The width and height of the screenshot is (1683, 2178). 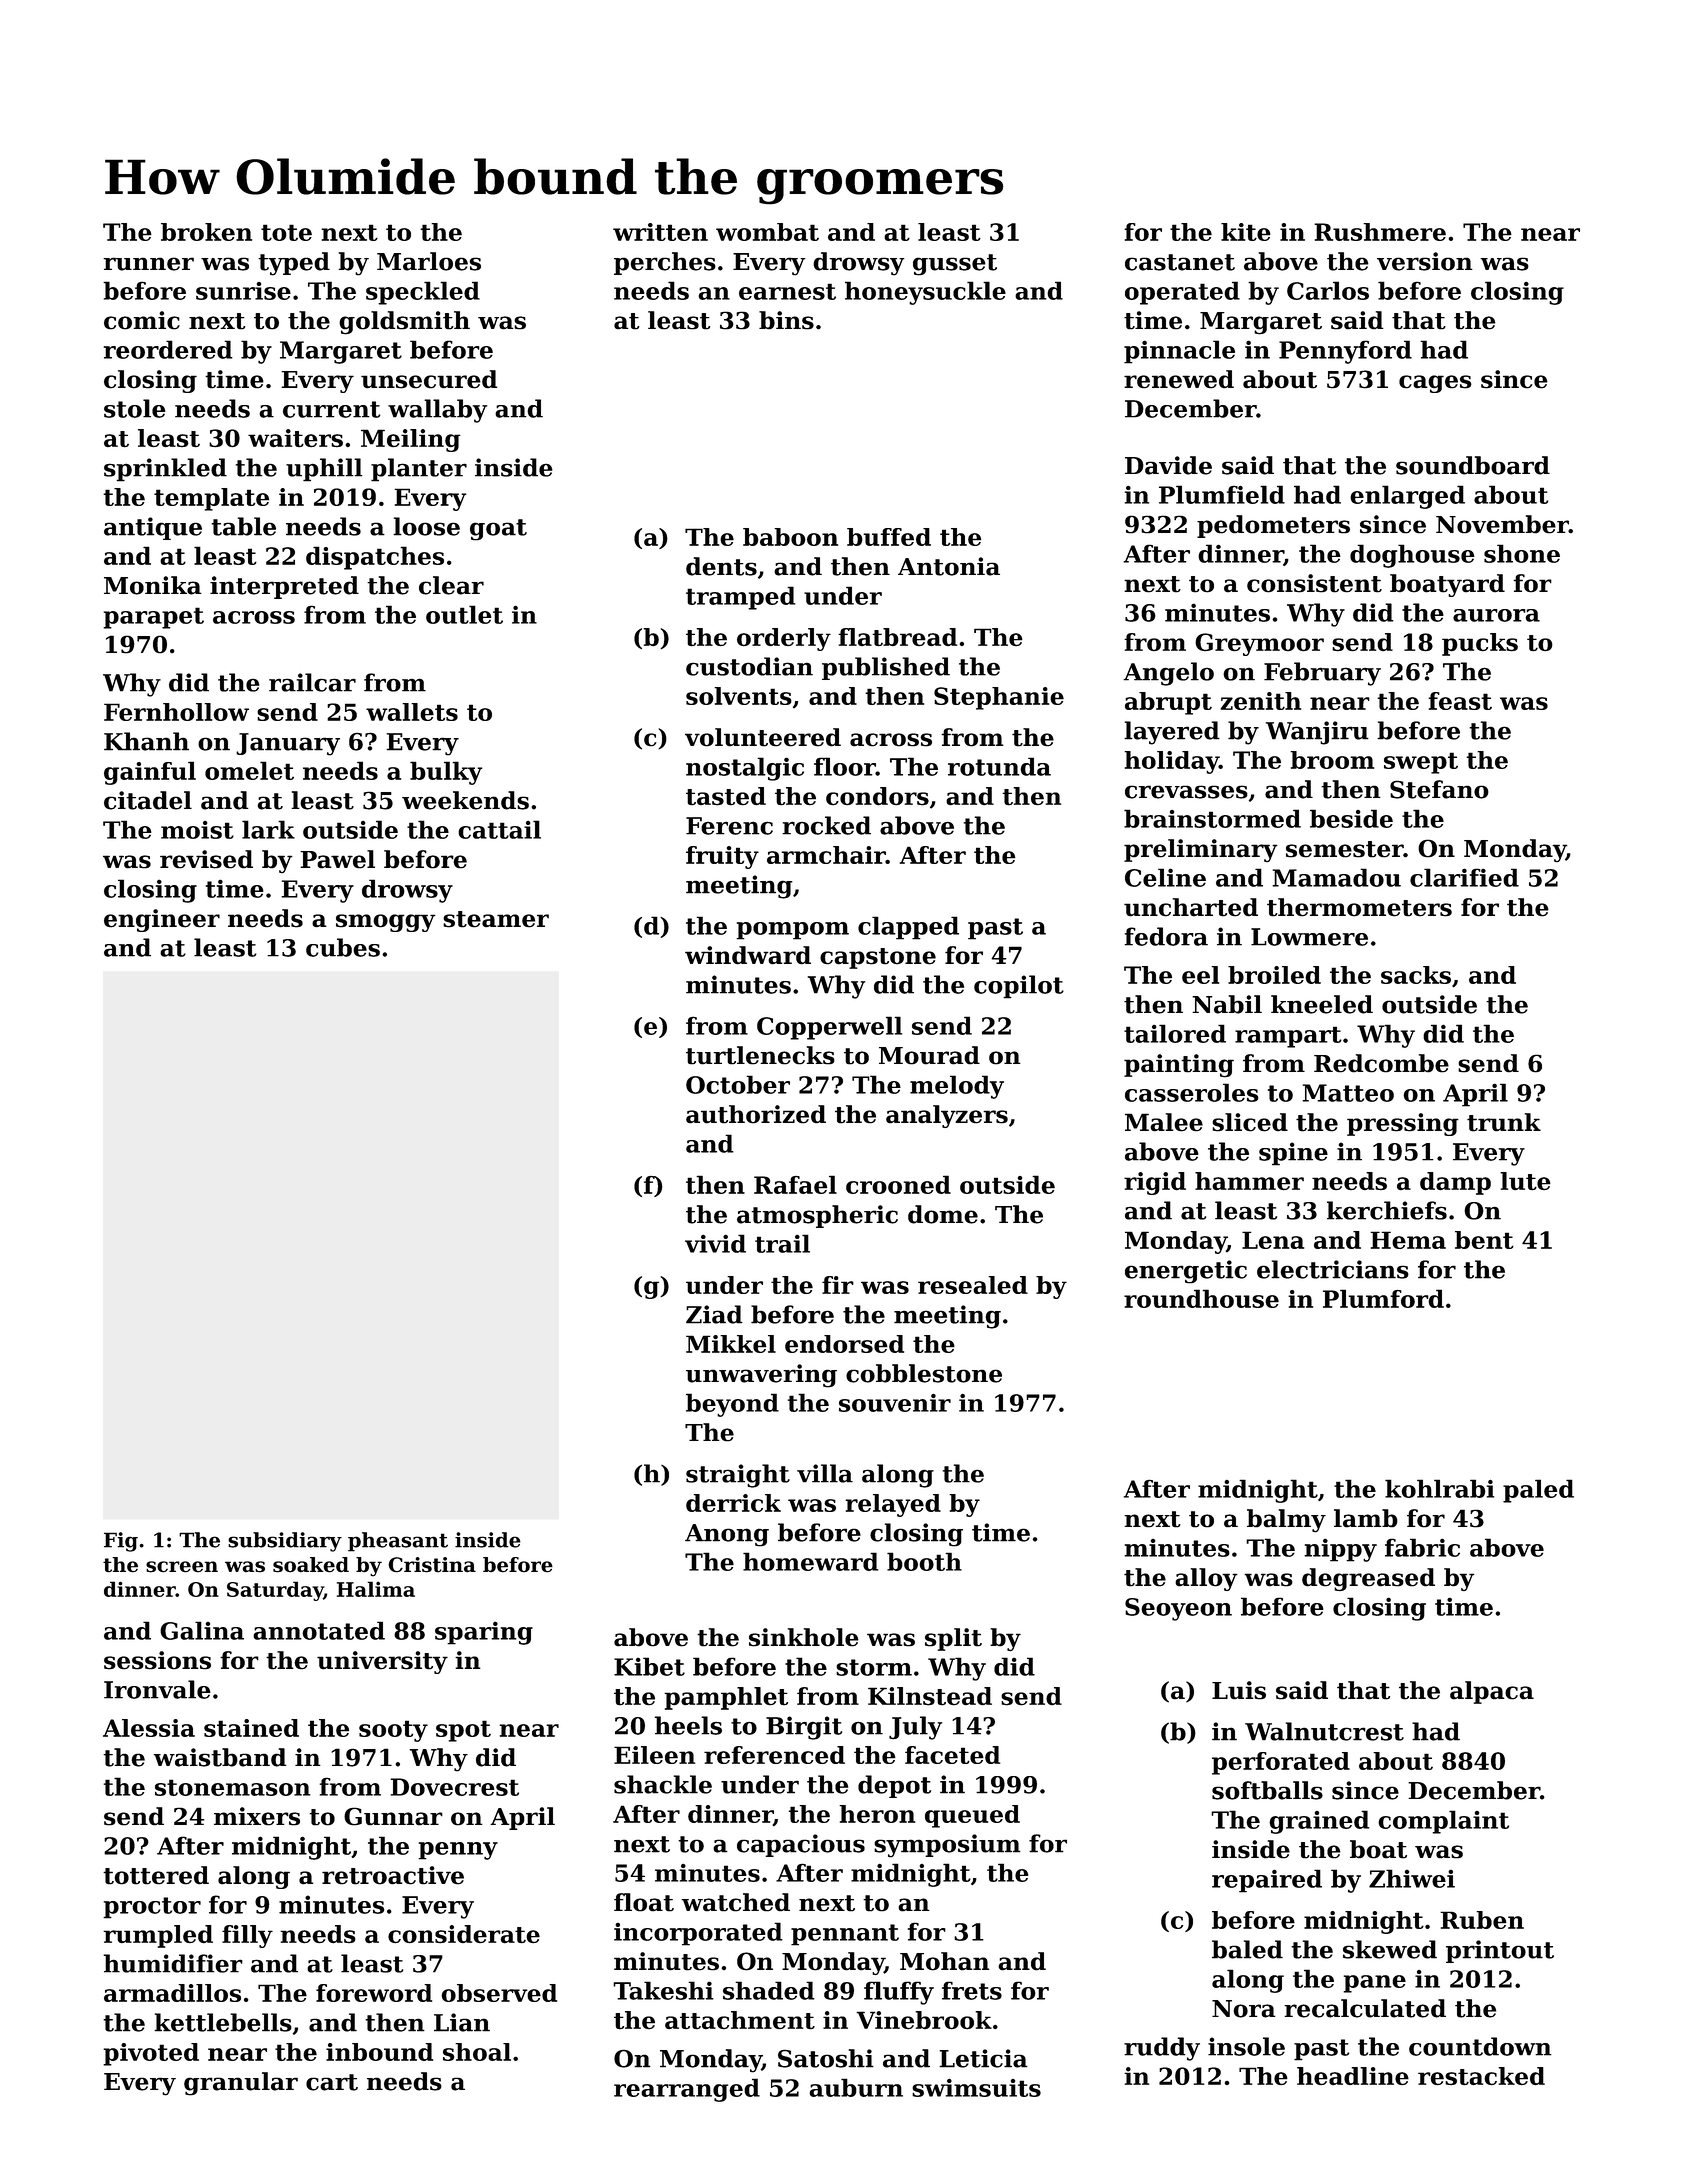 What do you see at coordinates (202, 1630) in the screenshot?
I see `Galina` at bounding box center [202, 1630].
